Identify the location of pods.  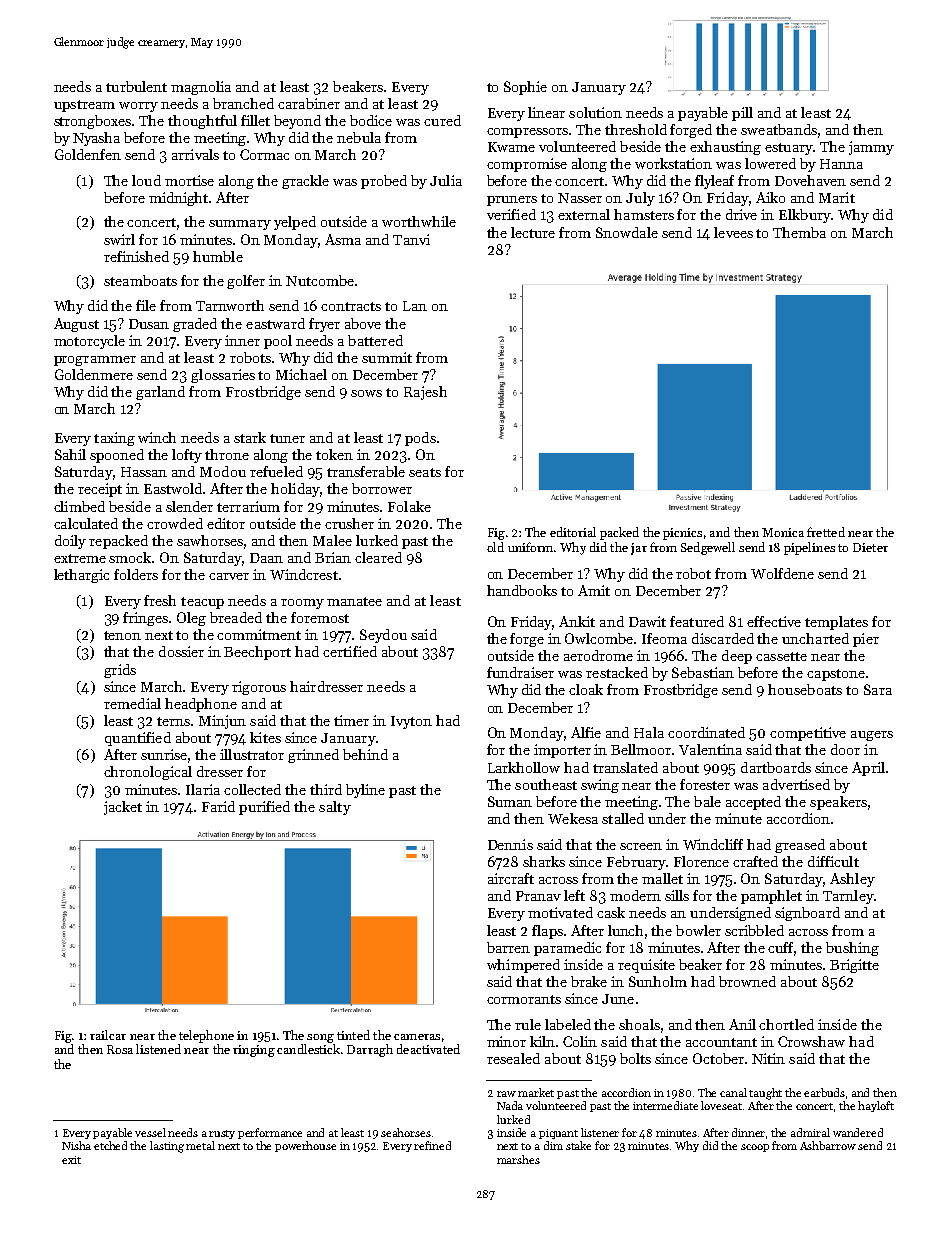
(420, 439).
